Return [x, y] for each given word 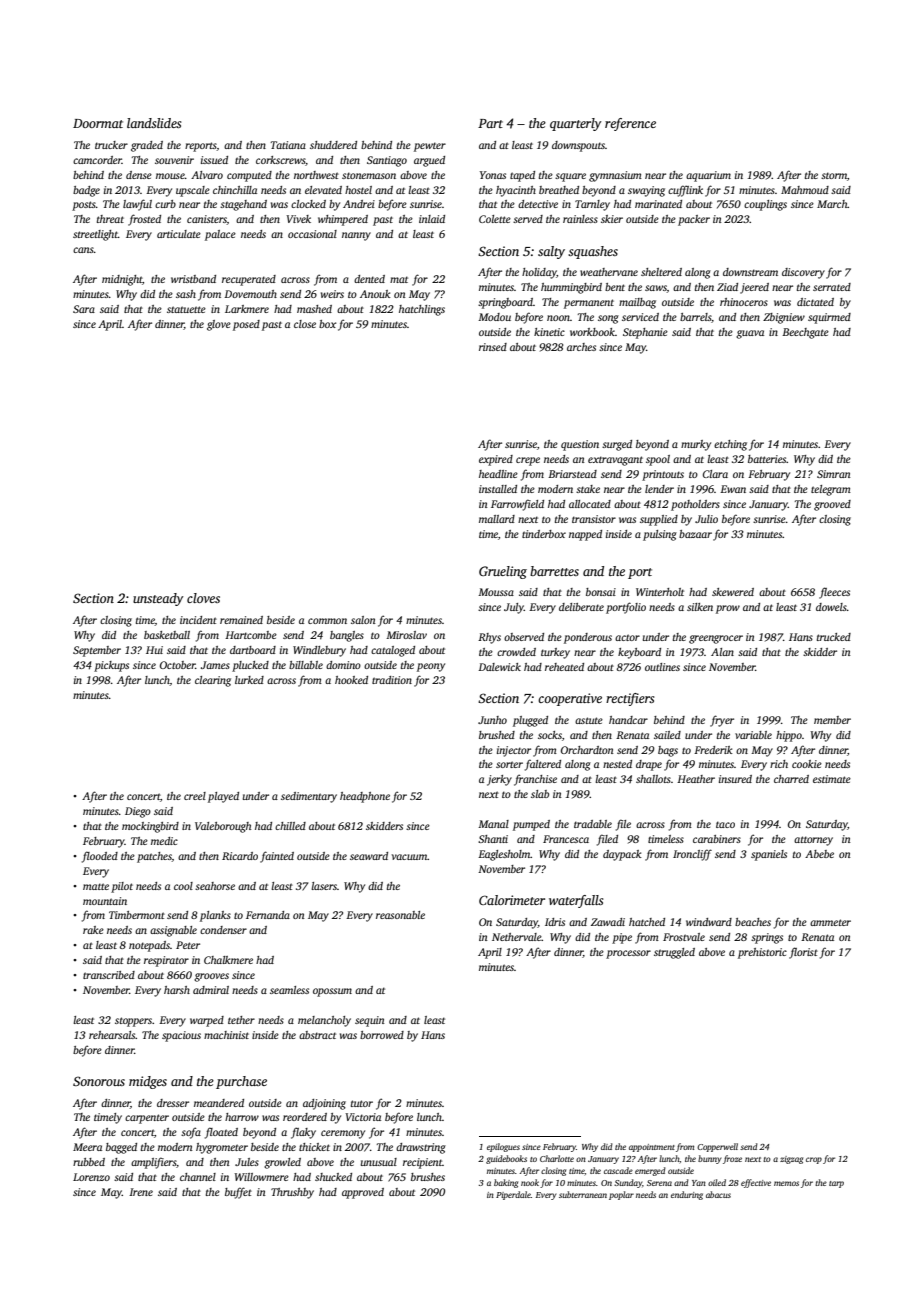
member [832, 720]
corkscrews [280, 160]
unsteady [158, 599]
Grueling [503, 572]
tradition [392, 680]
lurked [249, 680]
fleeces [834, 593]
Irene [141, 1192]
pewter [430, 147]
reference [630, 124]
